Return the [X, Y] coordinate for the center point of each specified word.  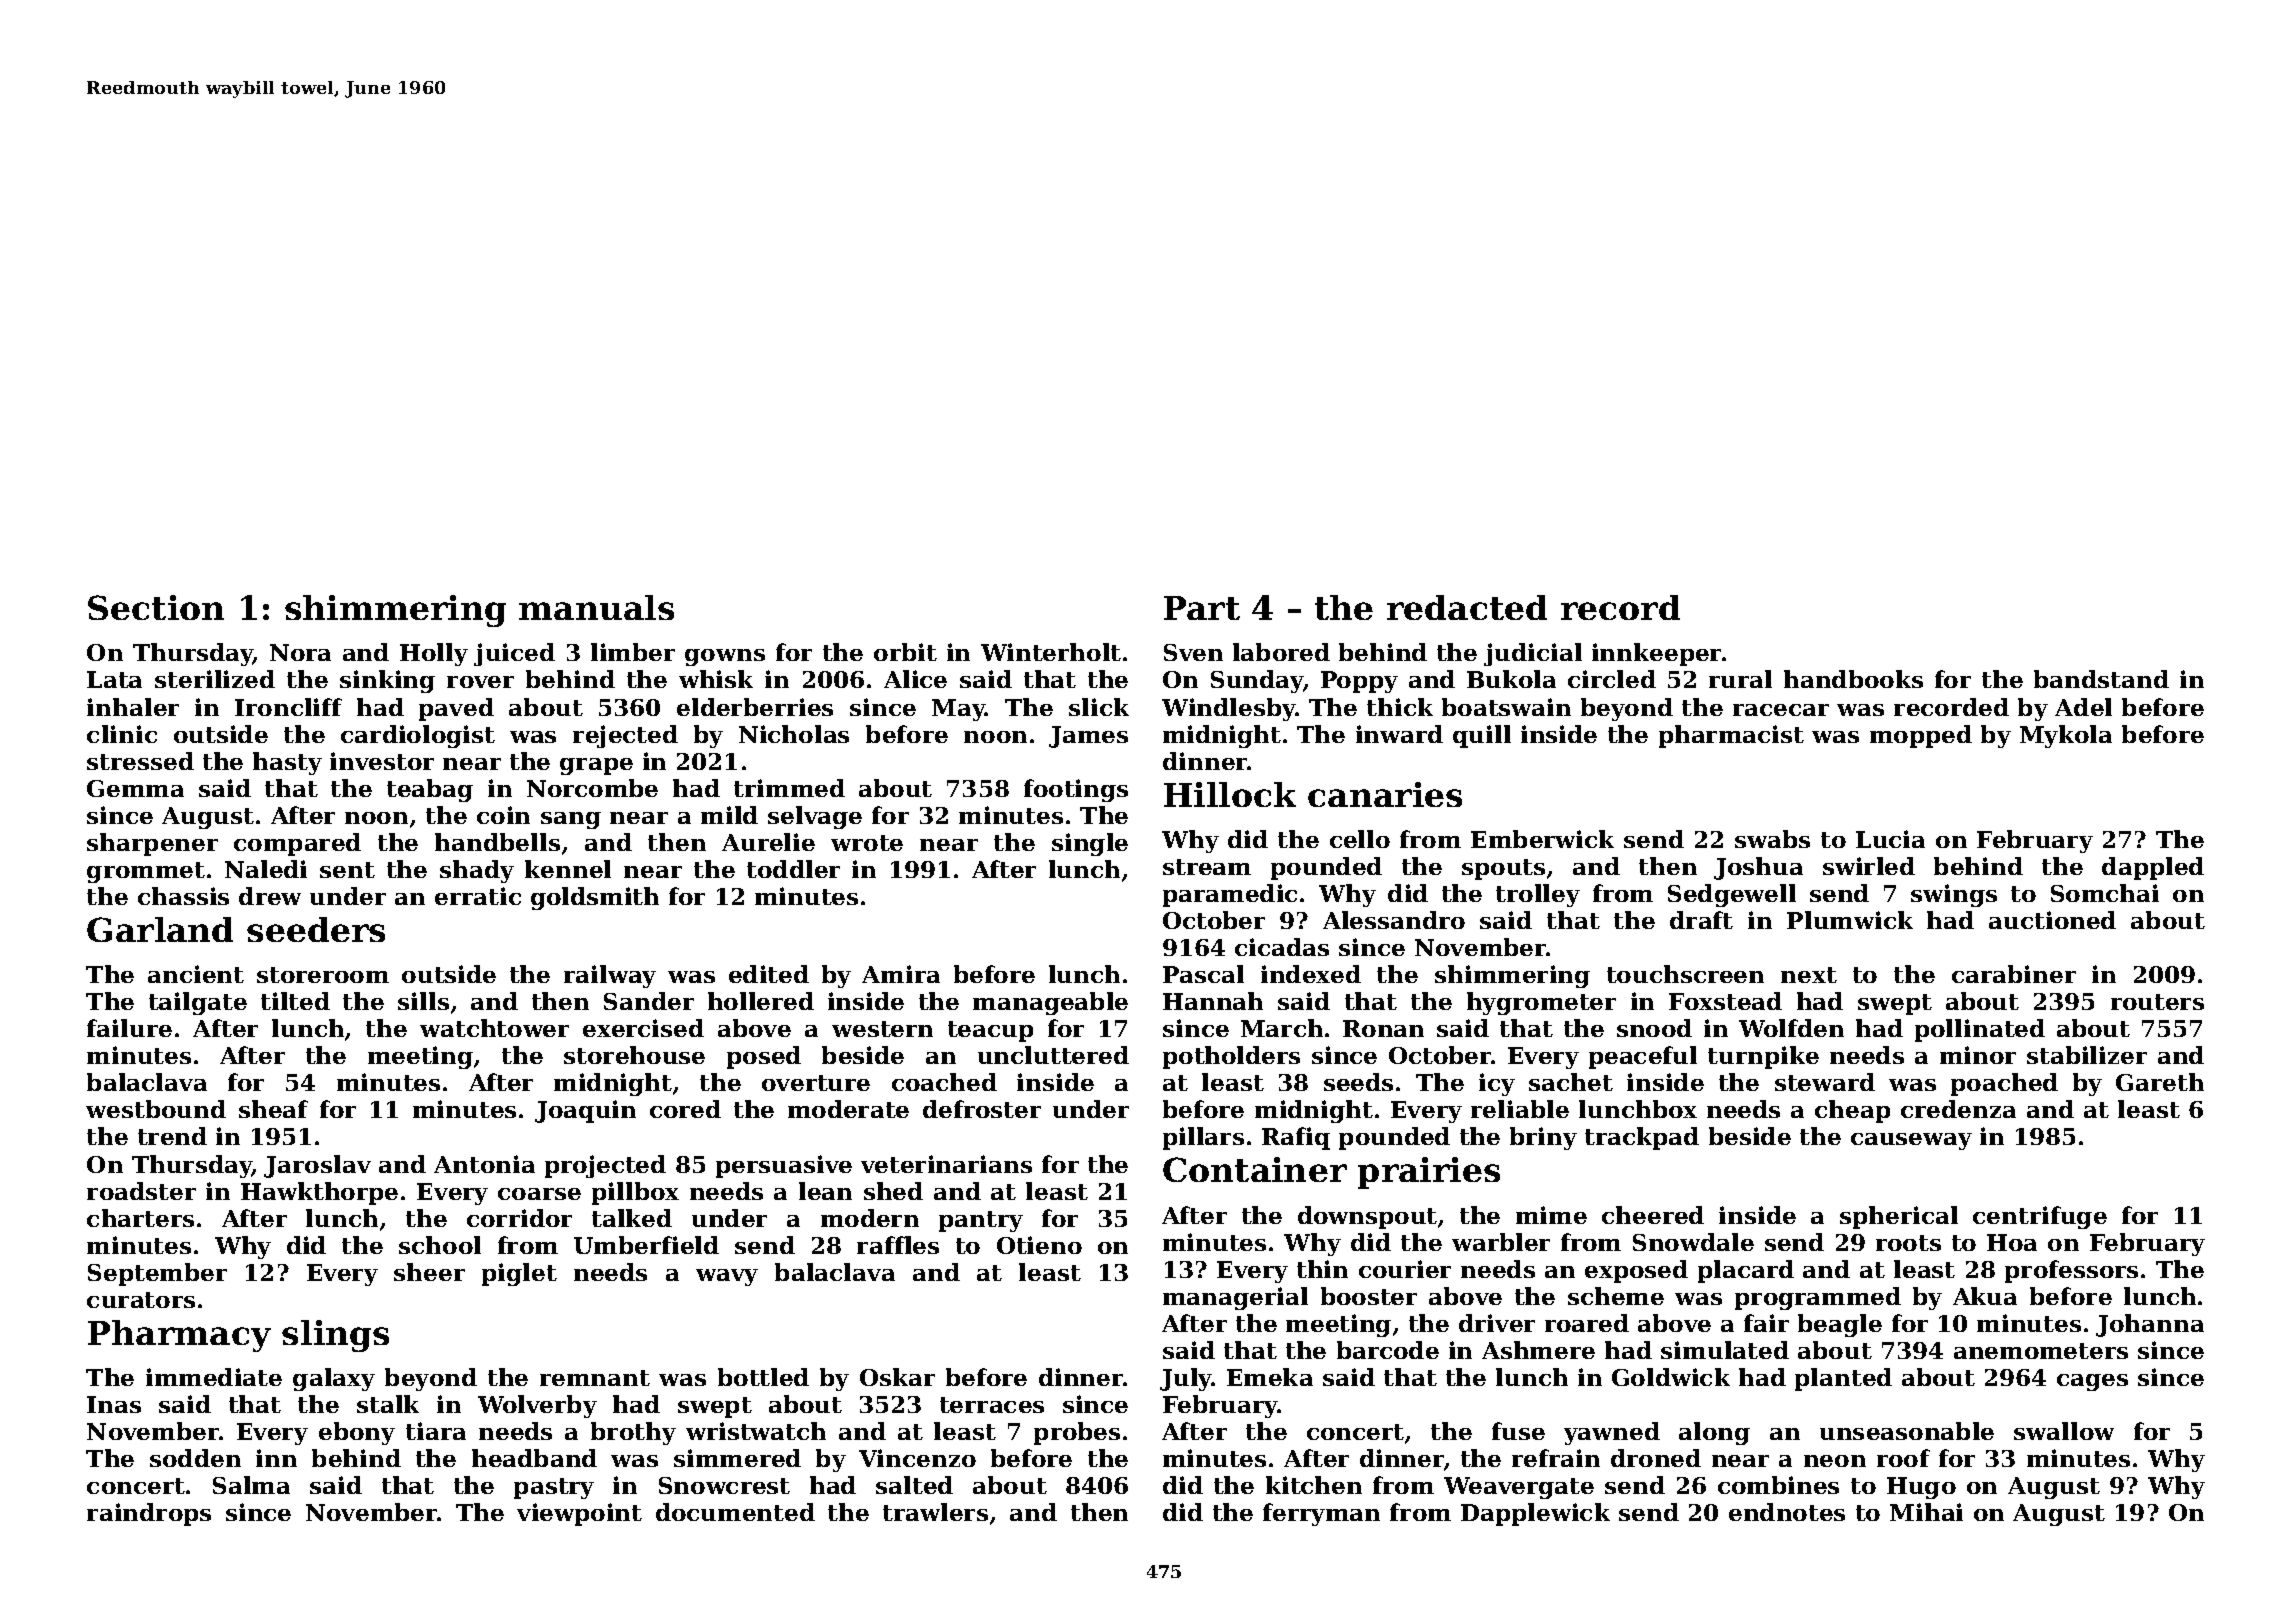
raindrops [149, 1514]
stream [1207, 867]
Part [1202, 608]
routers [2157, 1002]
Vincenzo [917, 1458]
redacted [1467, 607]
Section [156, 607]
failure [129, 1028]
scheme [1616, 1296]
